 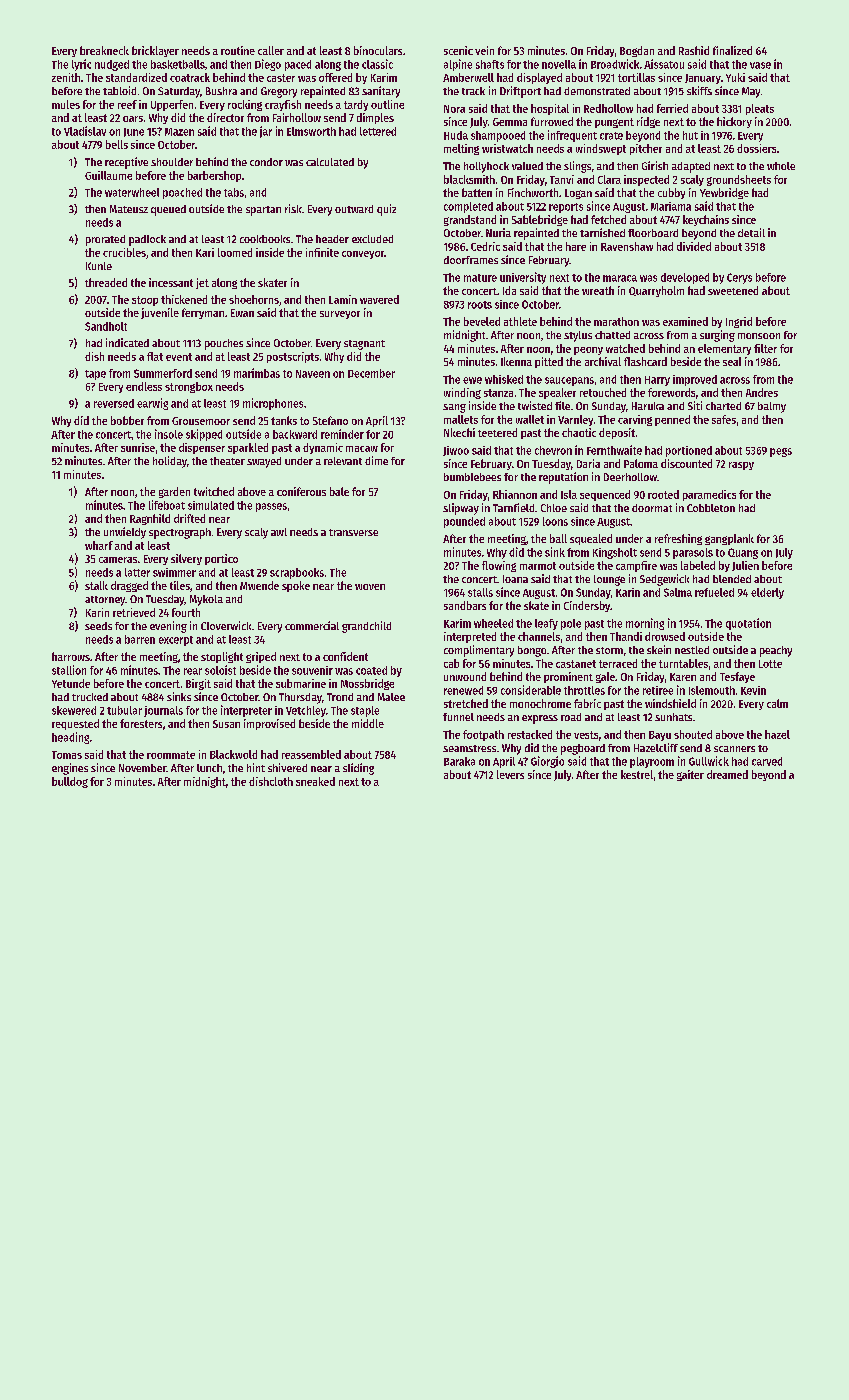 I want to click on standardized, so click(x=136, y=77).
